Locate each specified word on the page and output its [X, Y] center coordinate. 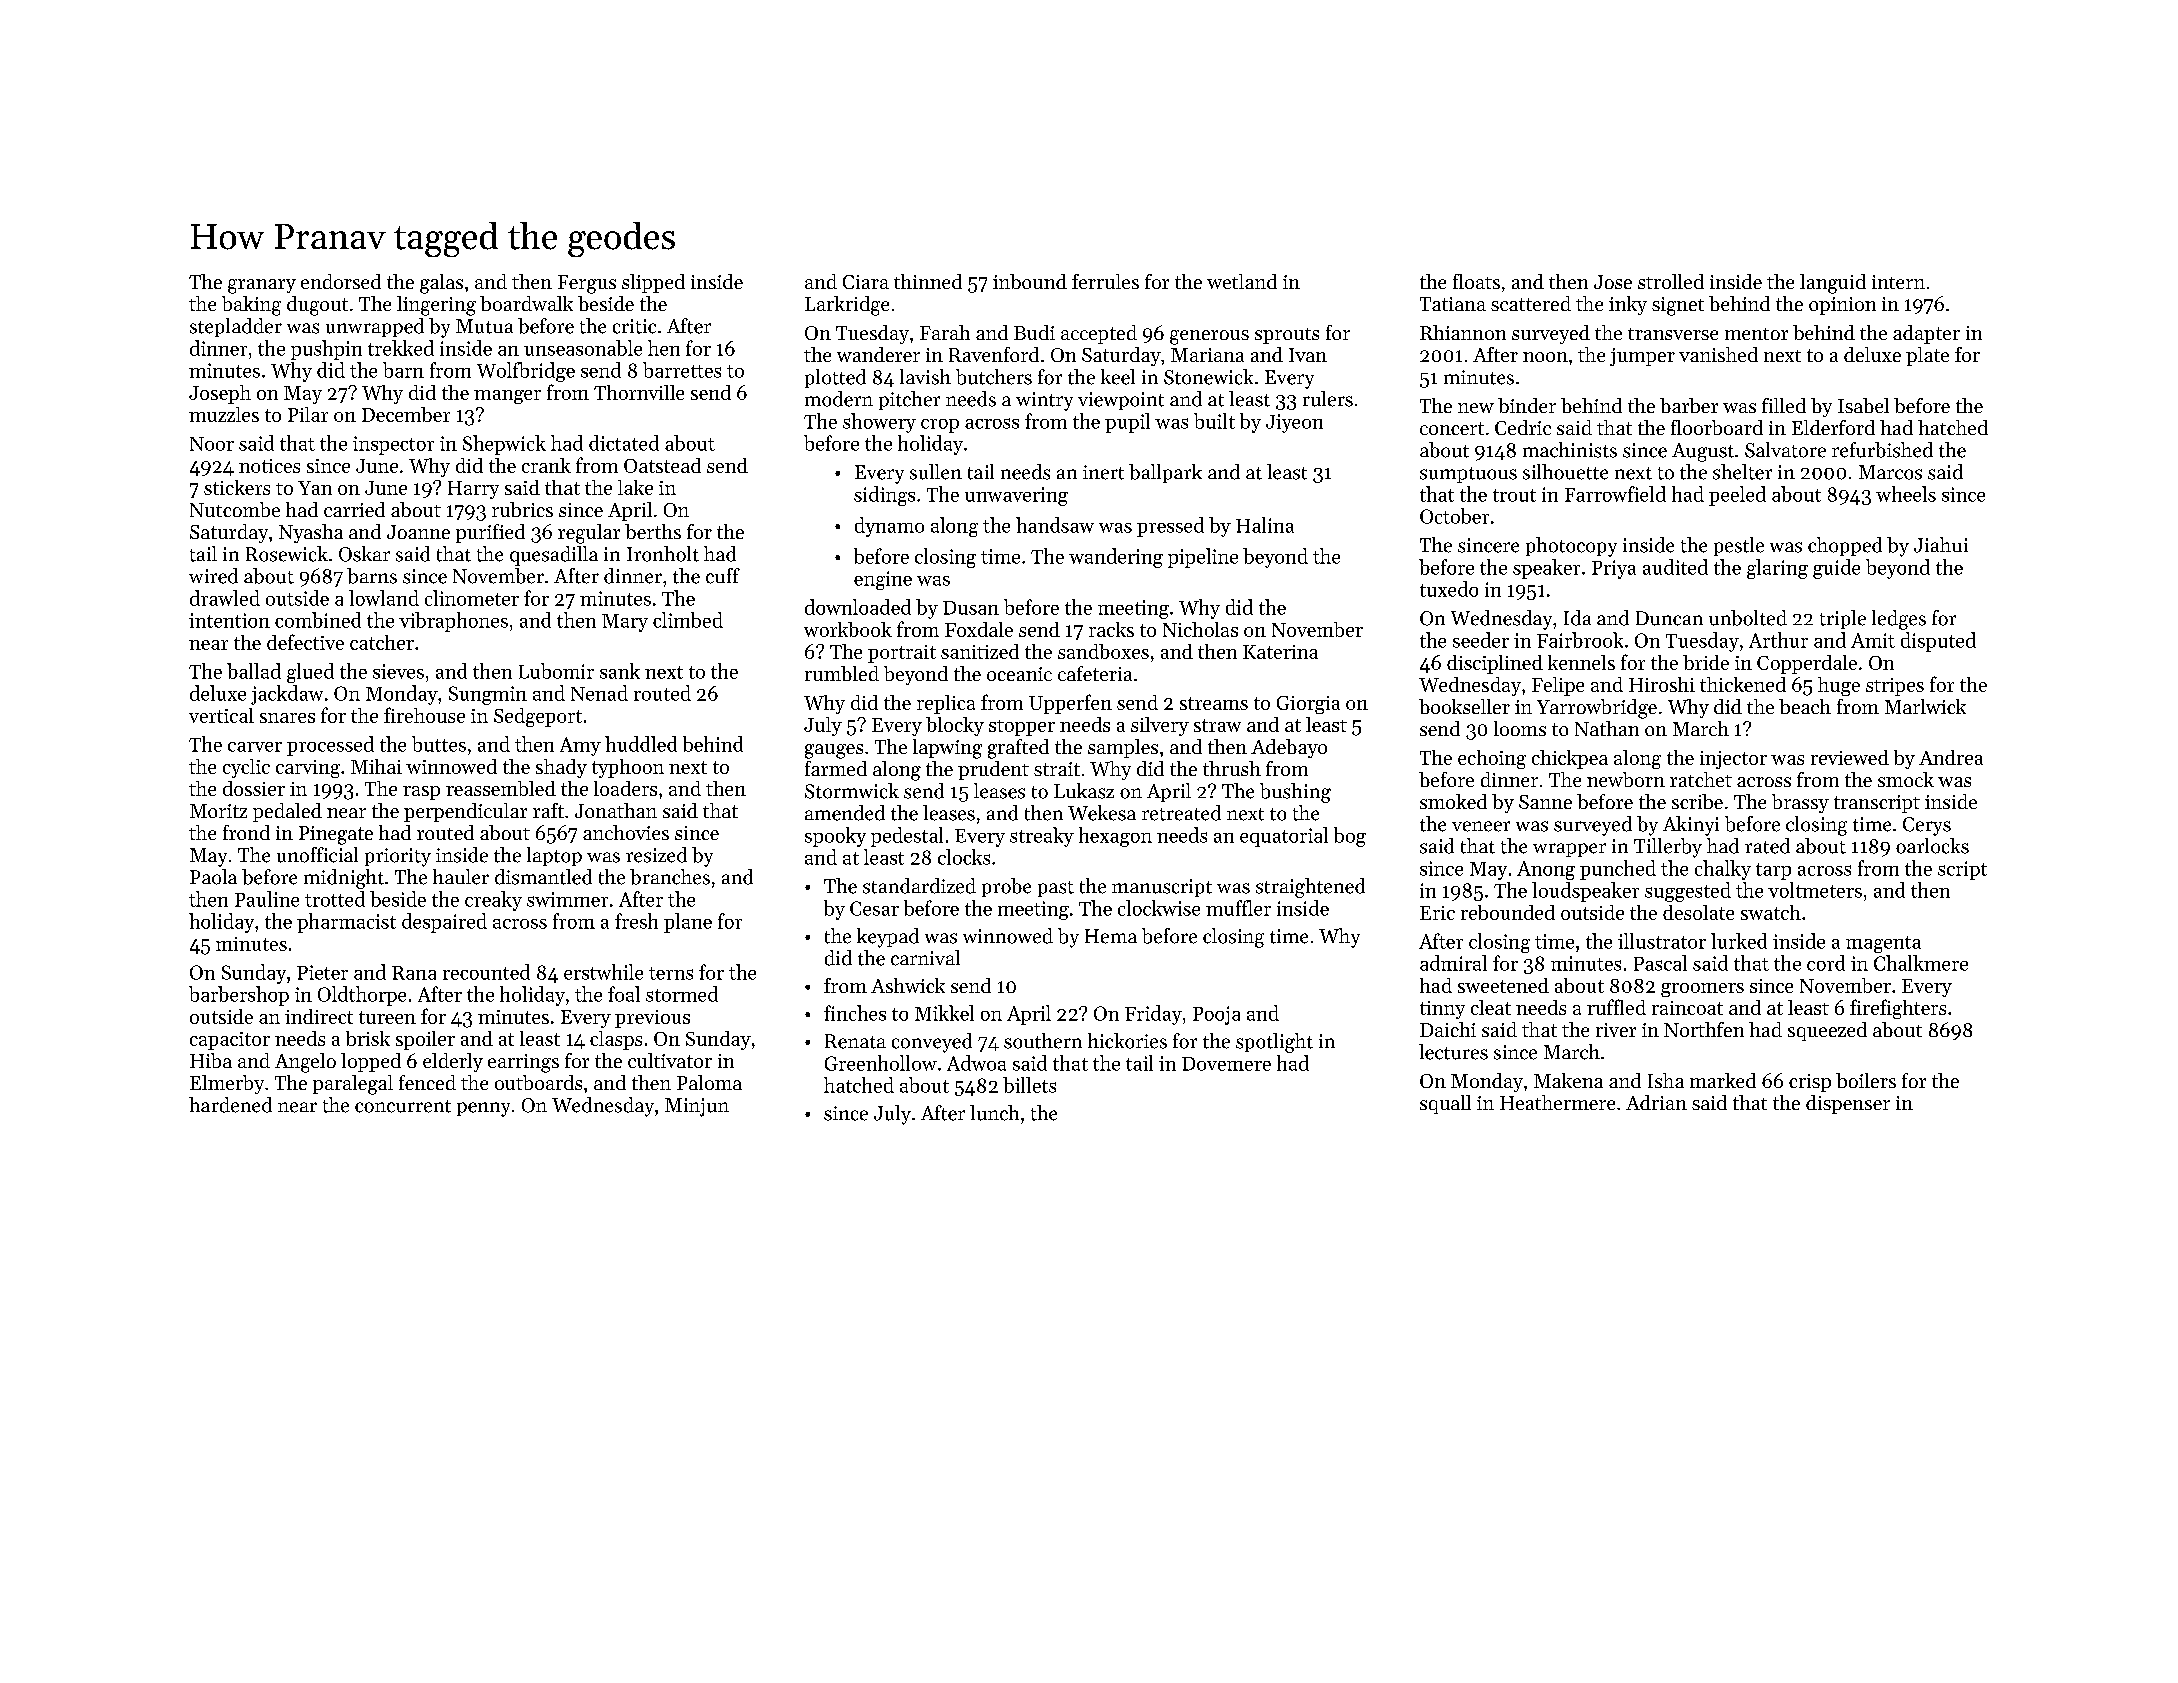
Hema [1111, 936]
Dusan [971, 608]
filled [1784, 405]
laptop [554, 856]
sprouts [1287, 336]
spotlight [1274, 1043]
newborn [1626, 779]
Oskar [364, 554]
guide [1836, 569]
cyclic [246, 768]
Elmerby [227, 1084]
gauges [834, 751]
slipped [653, 283]
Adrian [1656, 1102]
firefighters [1898, 1009]
